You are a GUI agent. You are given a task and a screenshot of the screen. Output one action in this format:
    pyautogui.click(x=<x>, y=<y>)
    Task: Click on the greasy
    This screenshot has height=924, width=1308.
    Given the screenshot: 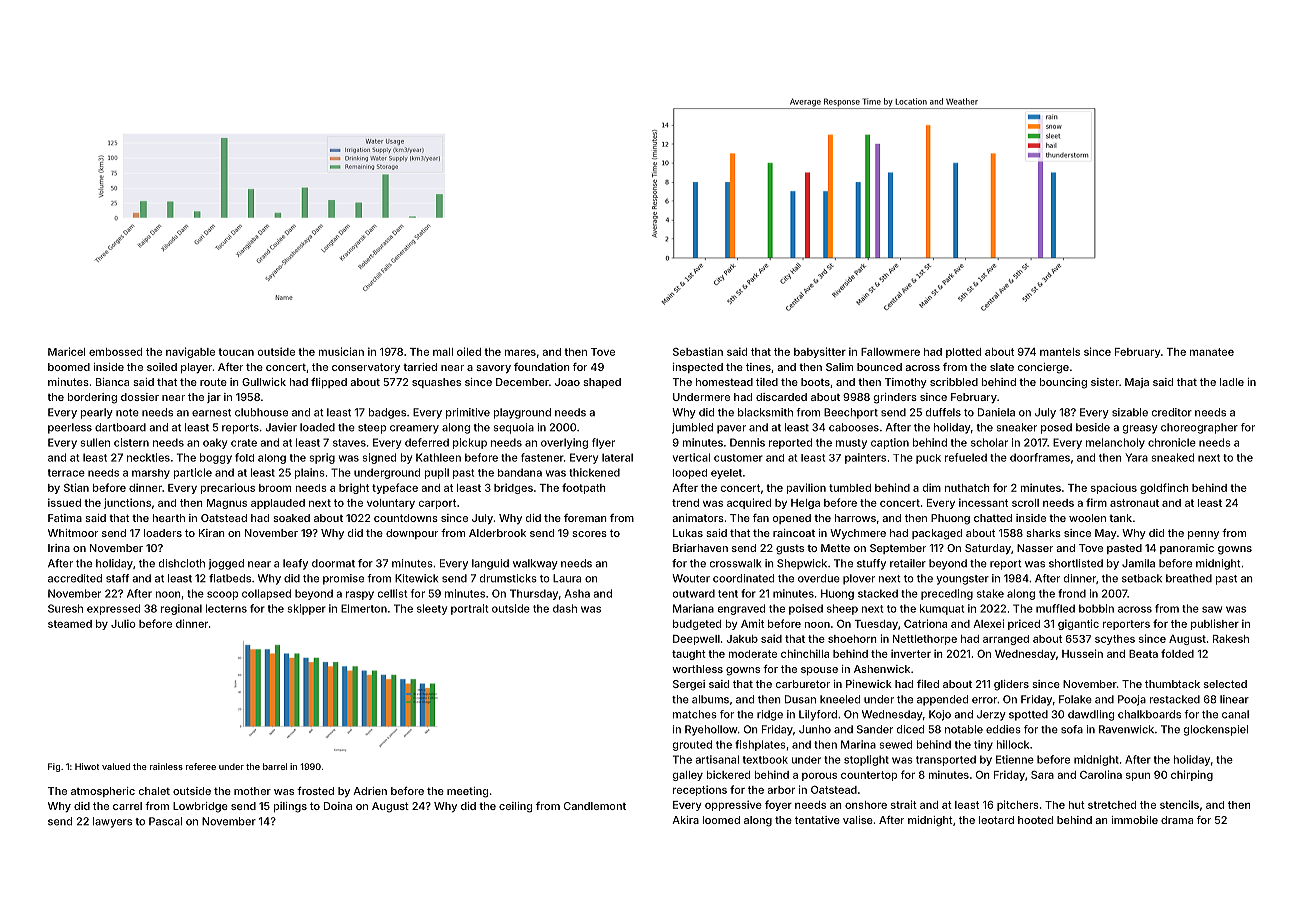 What is the action you would take?
    pyautogui.click(x=1140, y=429)
